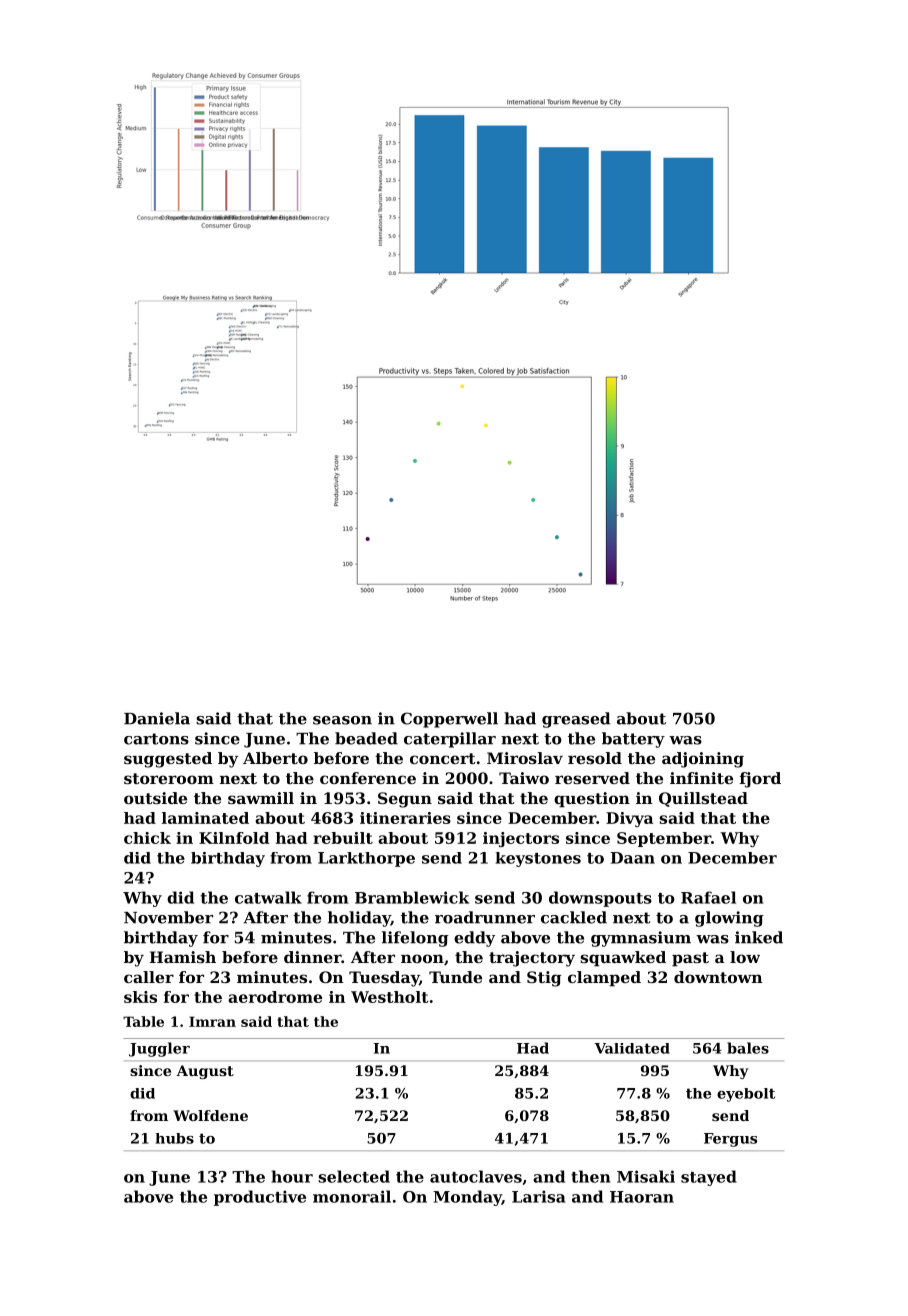  What do you see at coordinates (159, 1049) in the screenshot?
I see `Juggler` at bounding box center [159, 1049].
